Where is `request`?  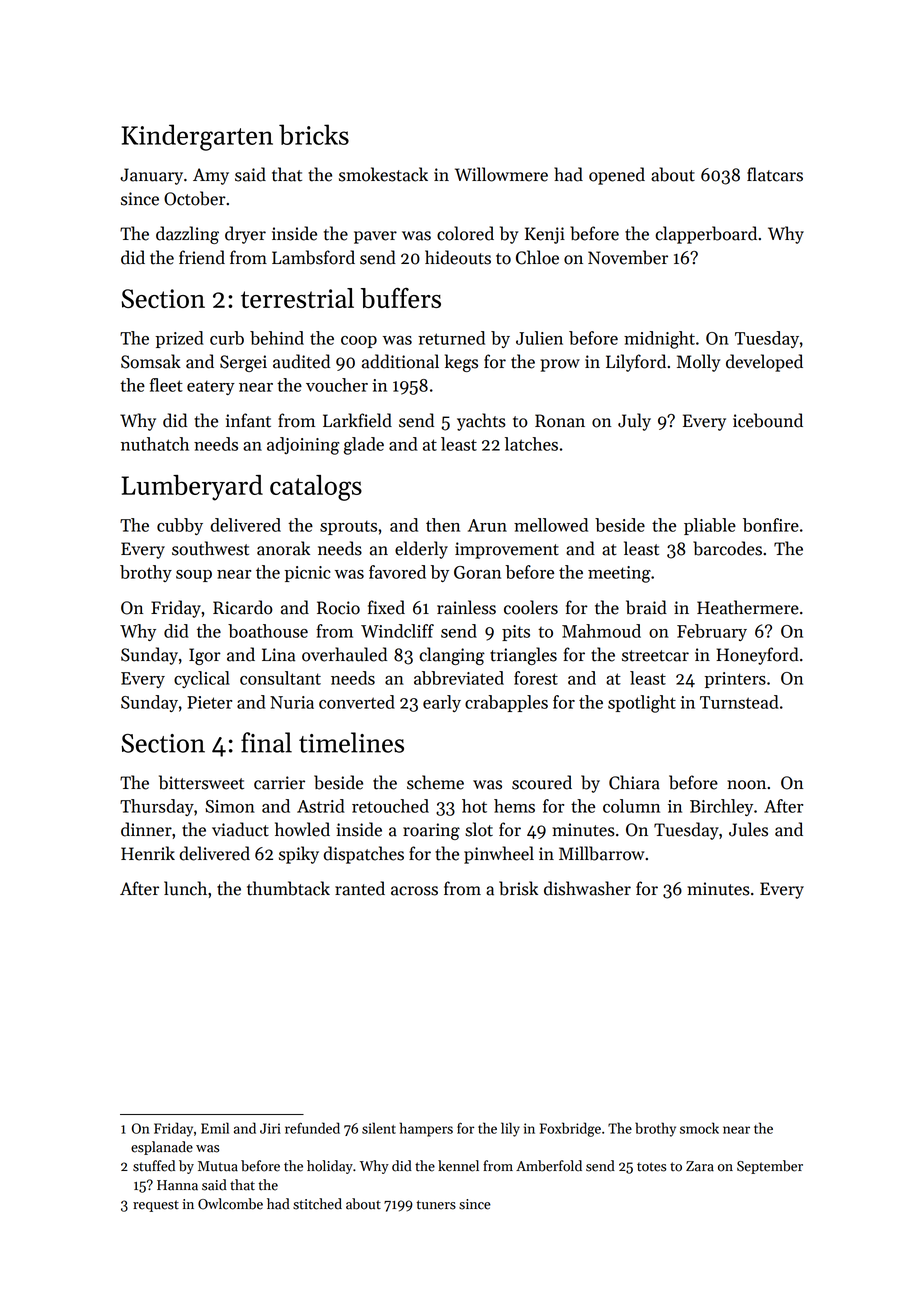
request is located at coordinates (156, 1206).
